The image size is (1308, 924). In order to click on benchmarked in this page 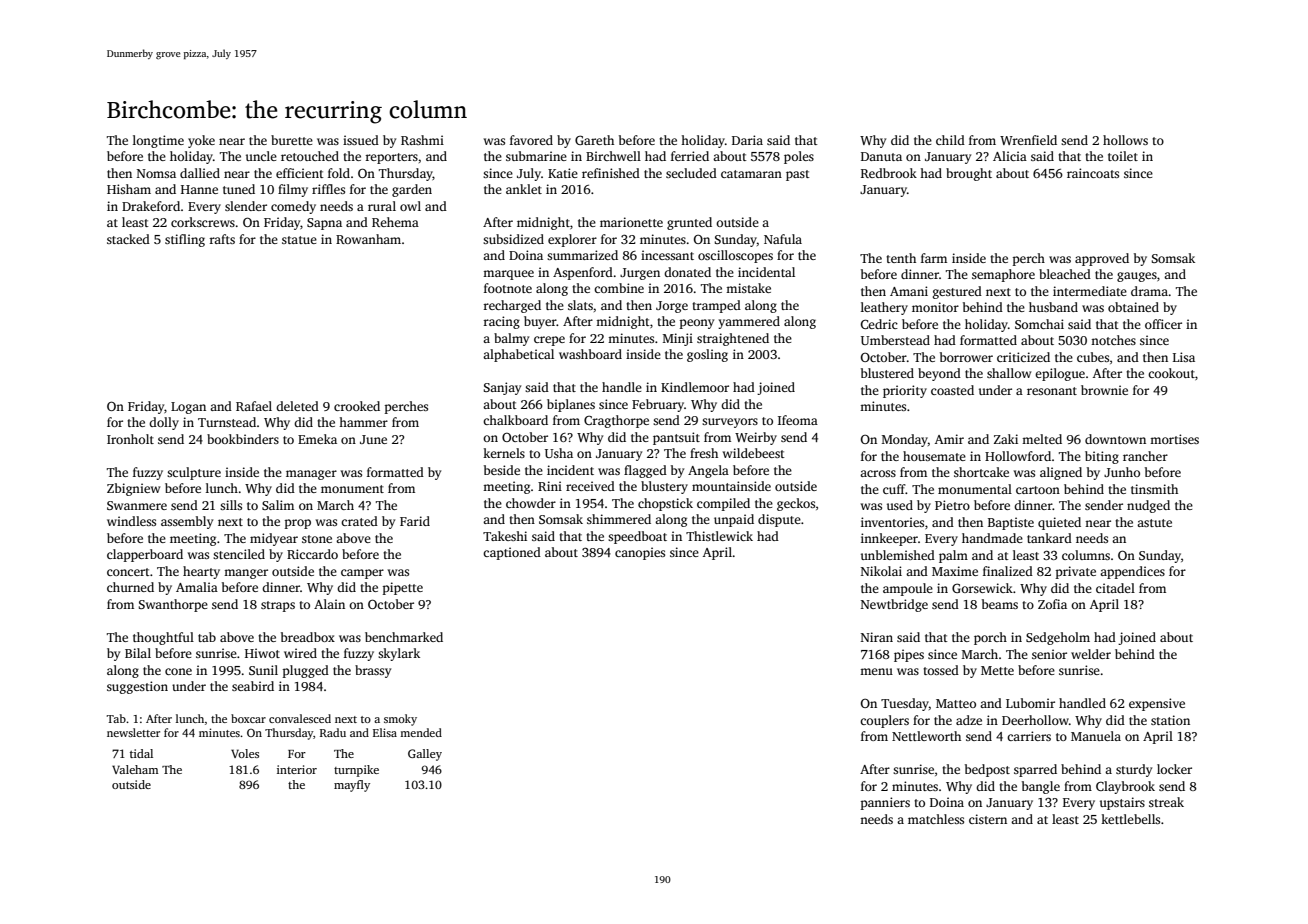, I will do `click(404, 637)`.
